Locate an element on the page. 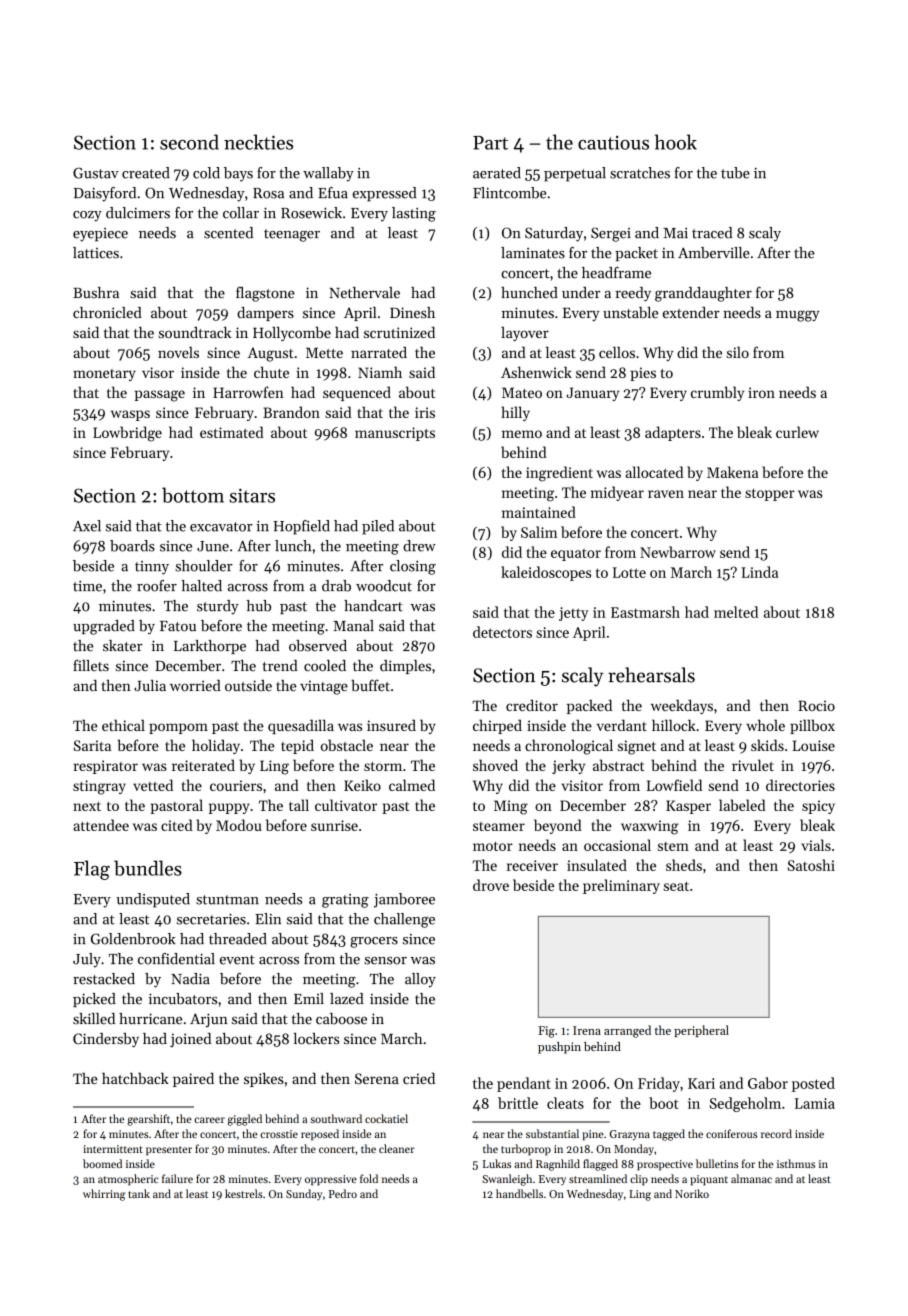 Image resolution: width=908 pixels, height=1316 pixels. calmed is located at coordinates (412, 785).
